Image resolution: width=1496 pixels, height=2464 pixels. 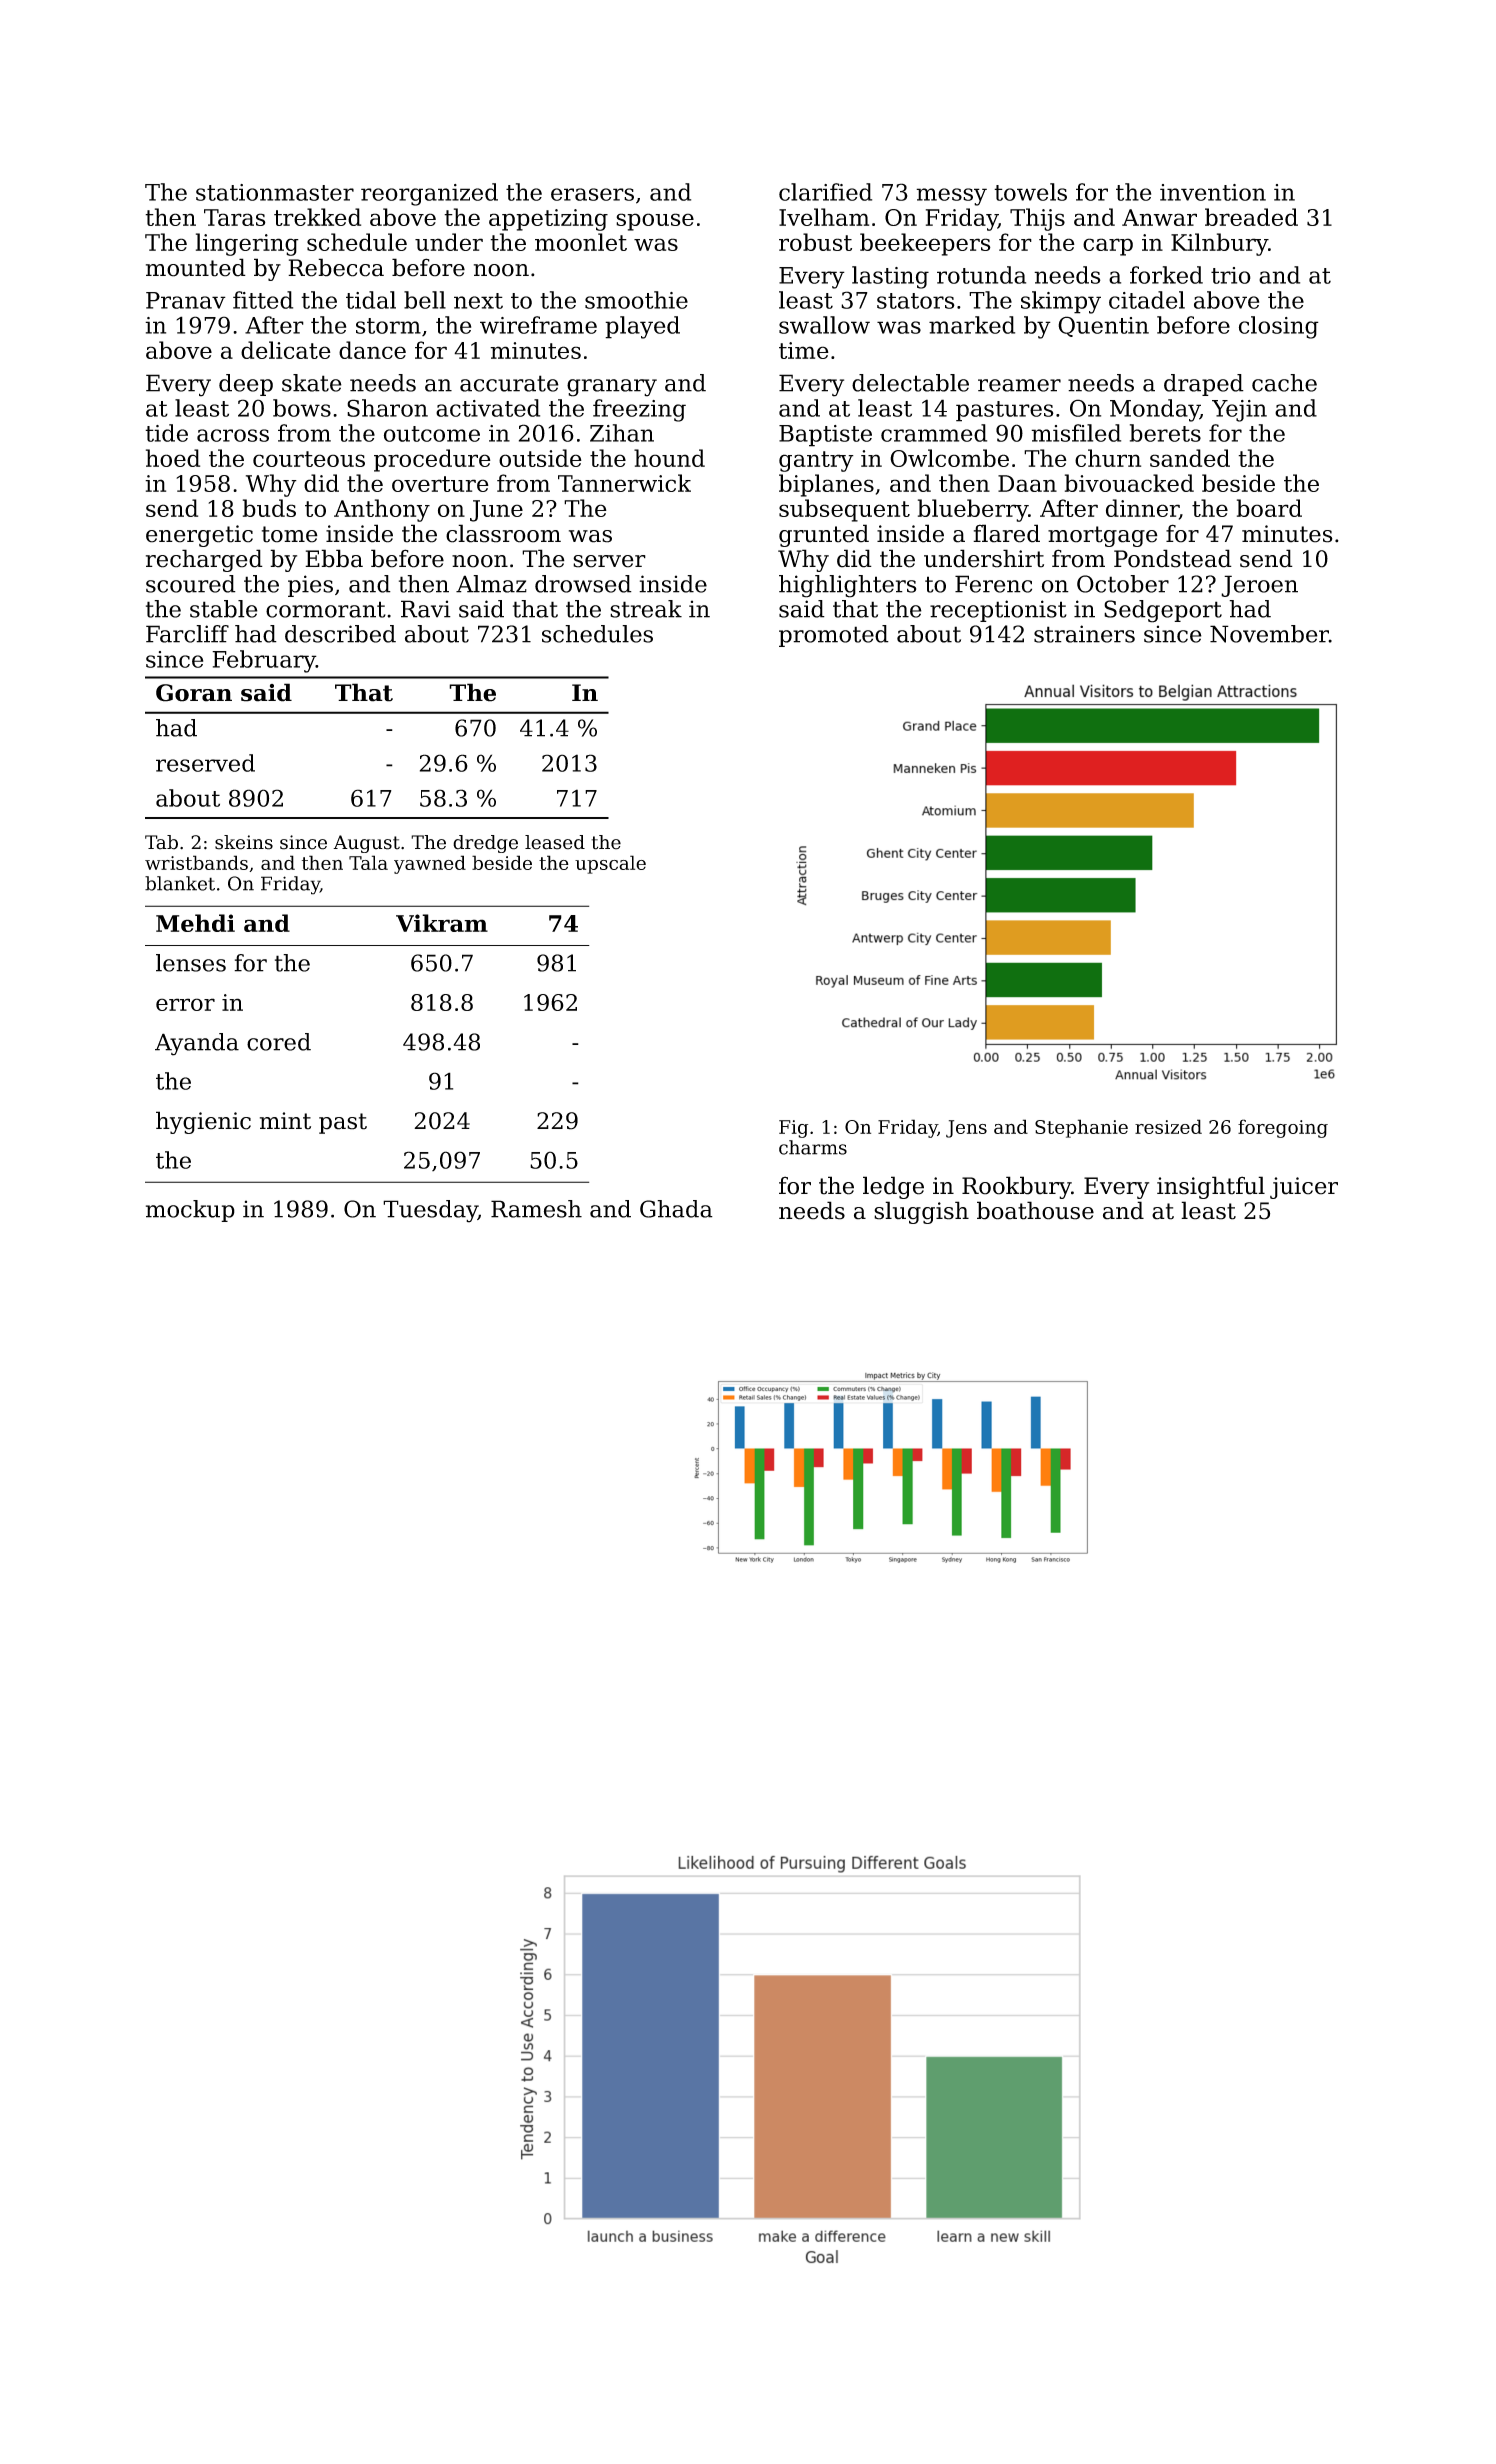 What do you see at coordinates (340, 634) in the screenshot?
I see `described` at bounding box center [340, 634].
